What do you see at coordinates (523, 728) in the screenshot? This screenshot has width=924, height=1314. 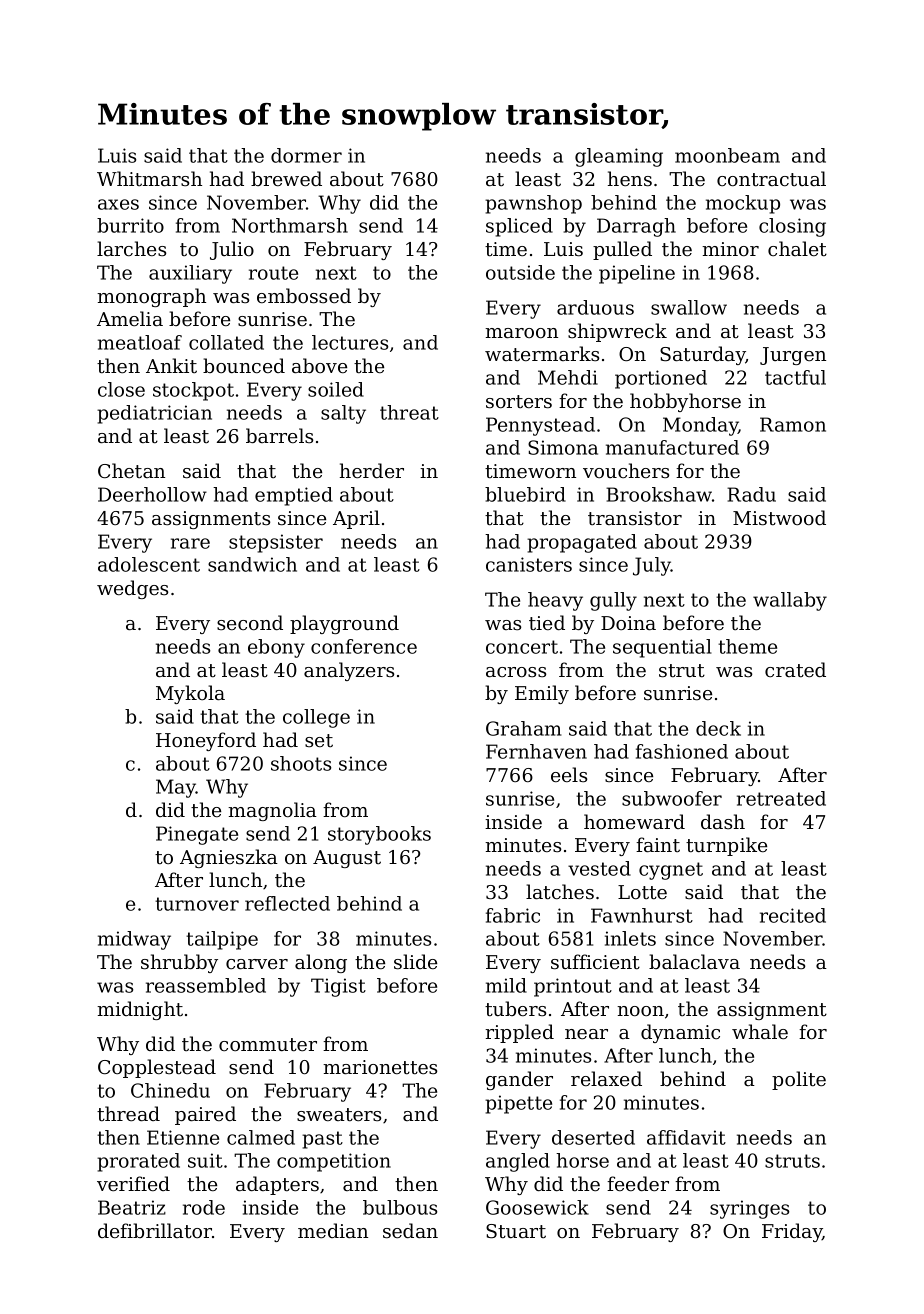 I see `Graham` at bounding box center [523, 728].
